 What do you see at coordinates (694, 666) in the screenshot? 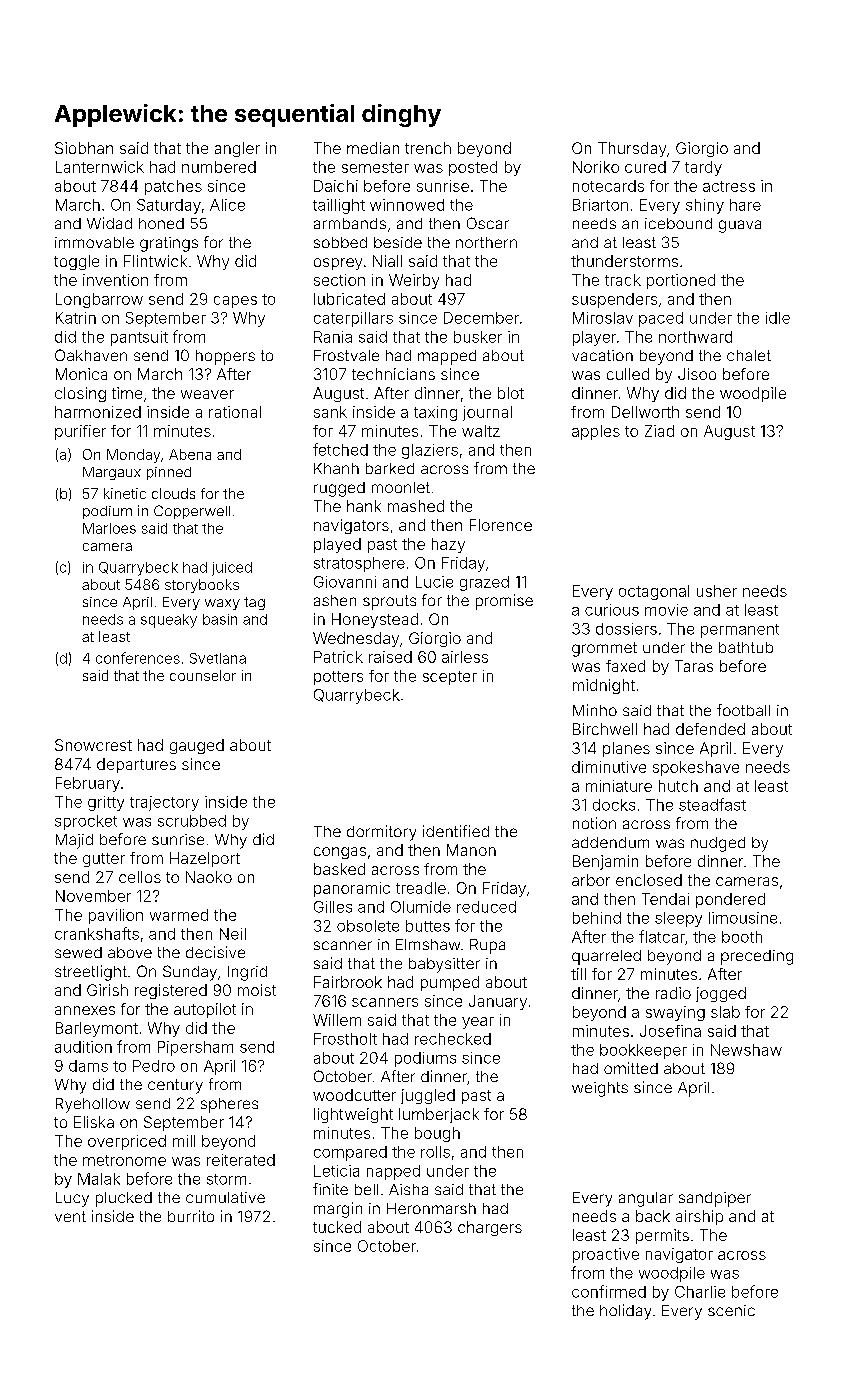
I see `Taras` at bounding box center [694, 666].
